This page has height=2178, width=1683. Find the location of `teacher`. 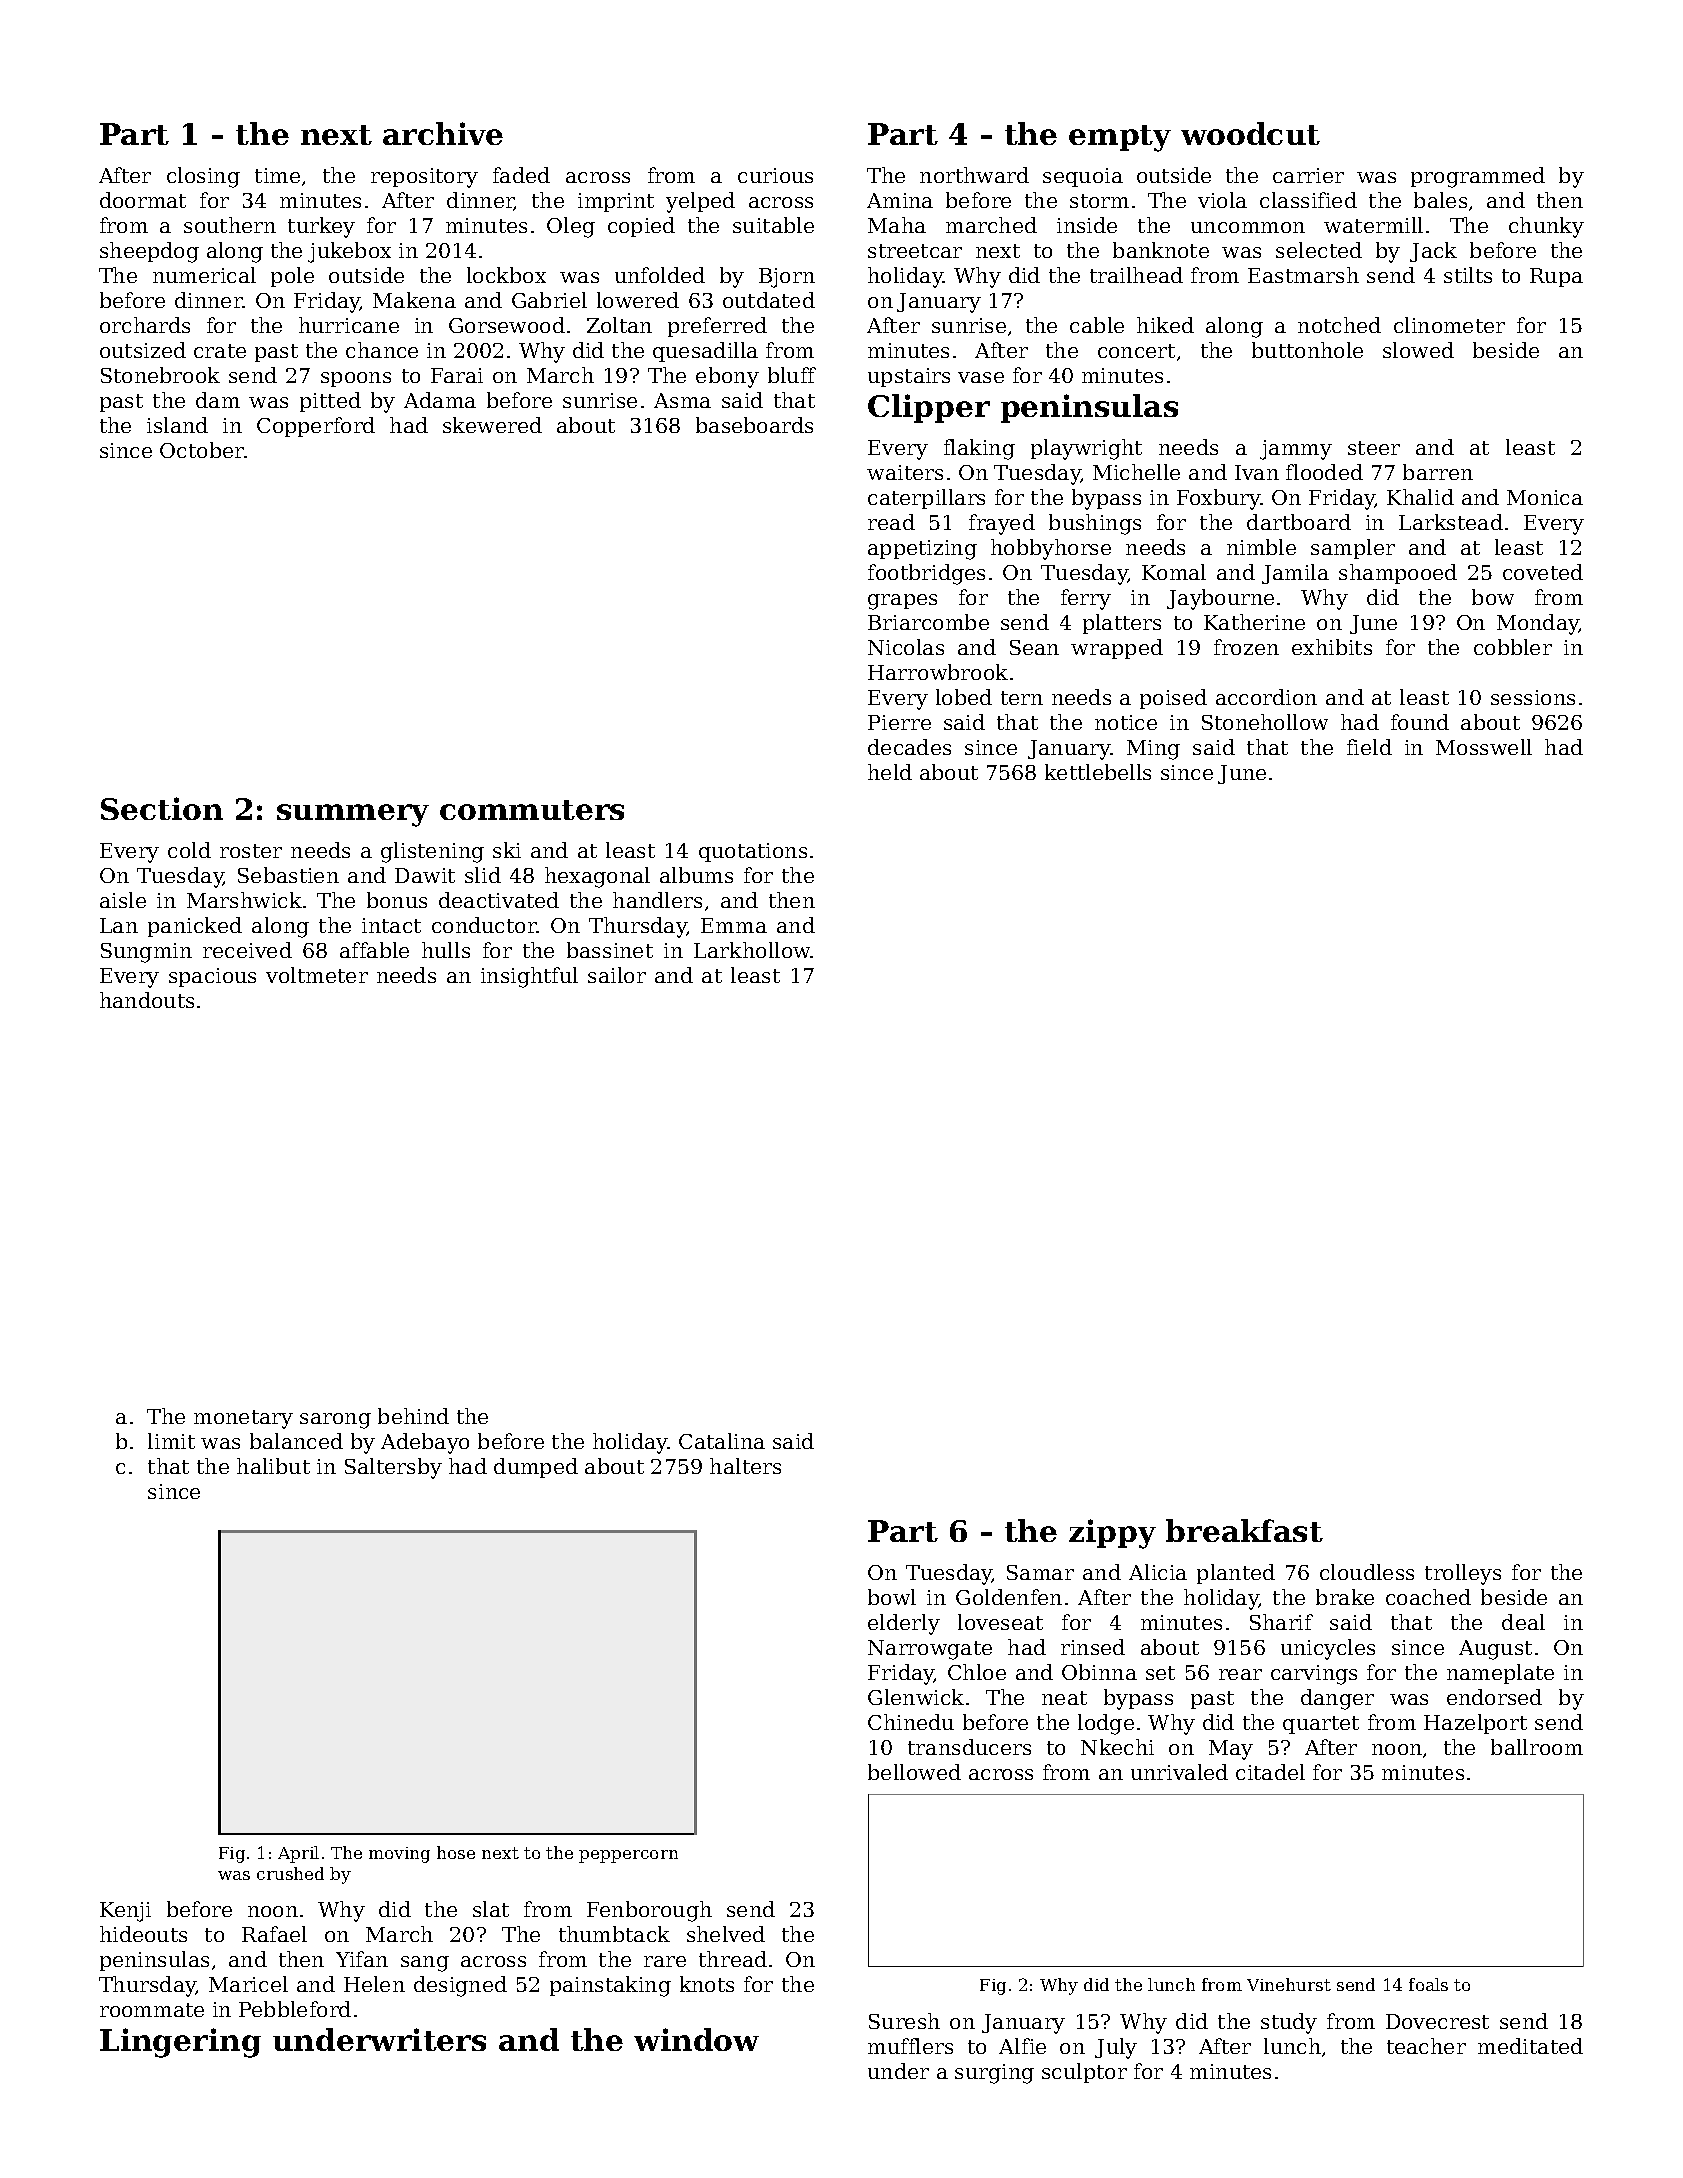

teacher is located at coordinates (1426, 2046).
